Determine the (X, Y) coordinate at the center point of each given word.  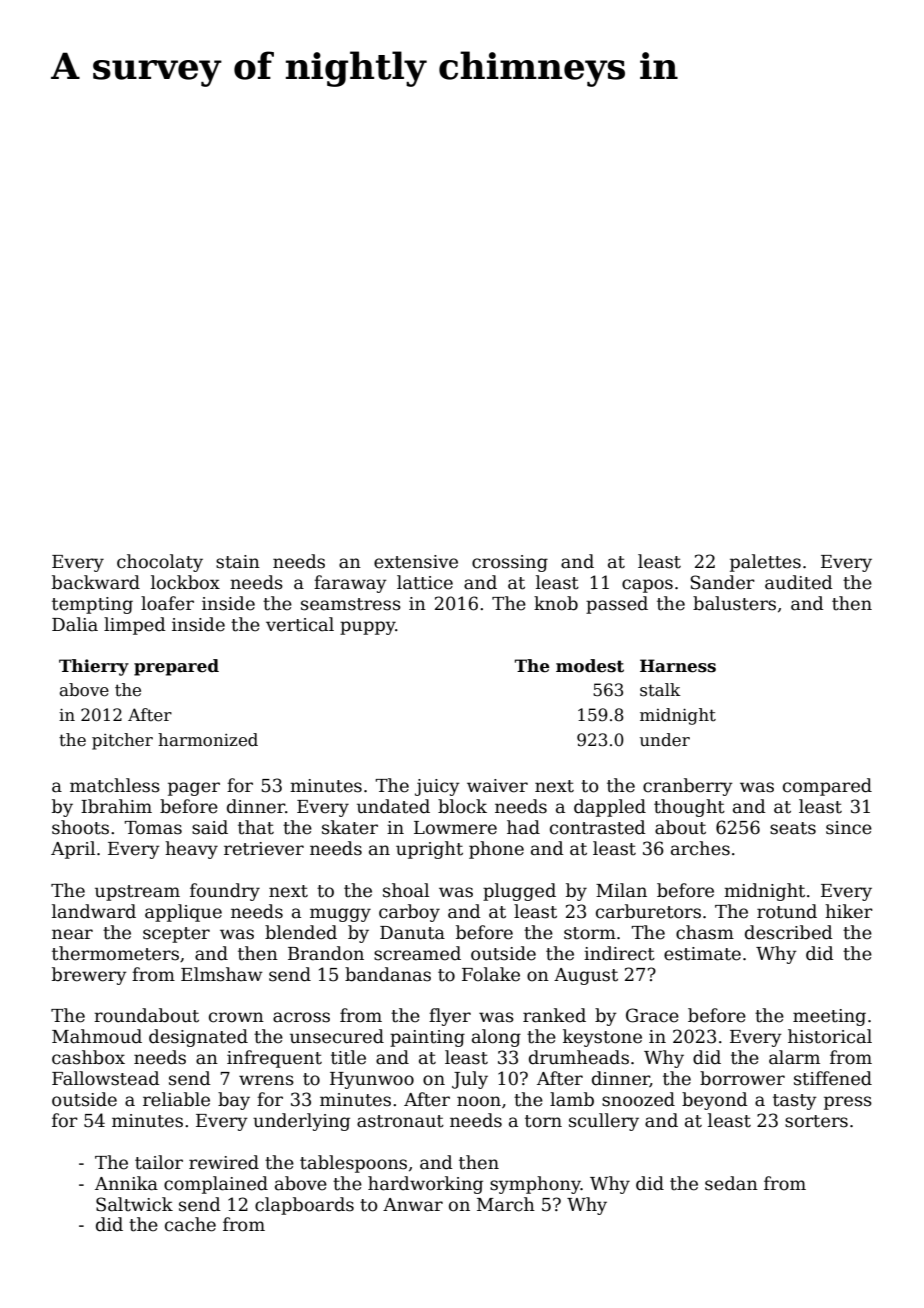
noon (479, 1101)
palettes (765, 563)
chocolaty (160, 563)
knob (556, 603)
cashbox (88, 1057)
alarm (794, 1057)
